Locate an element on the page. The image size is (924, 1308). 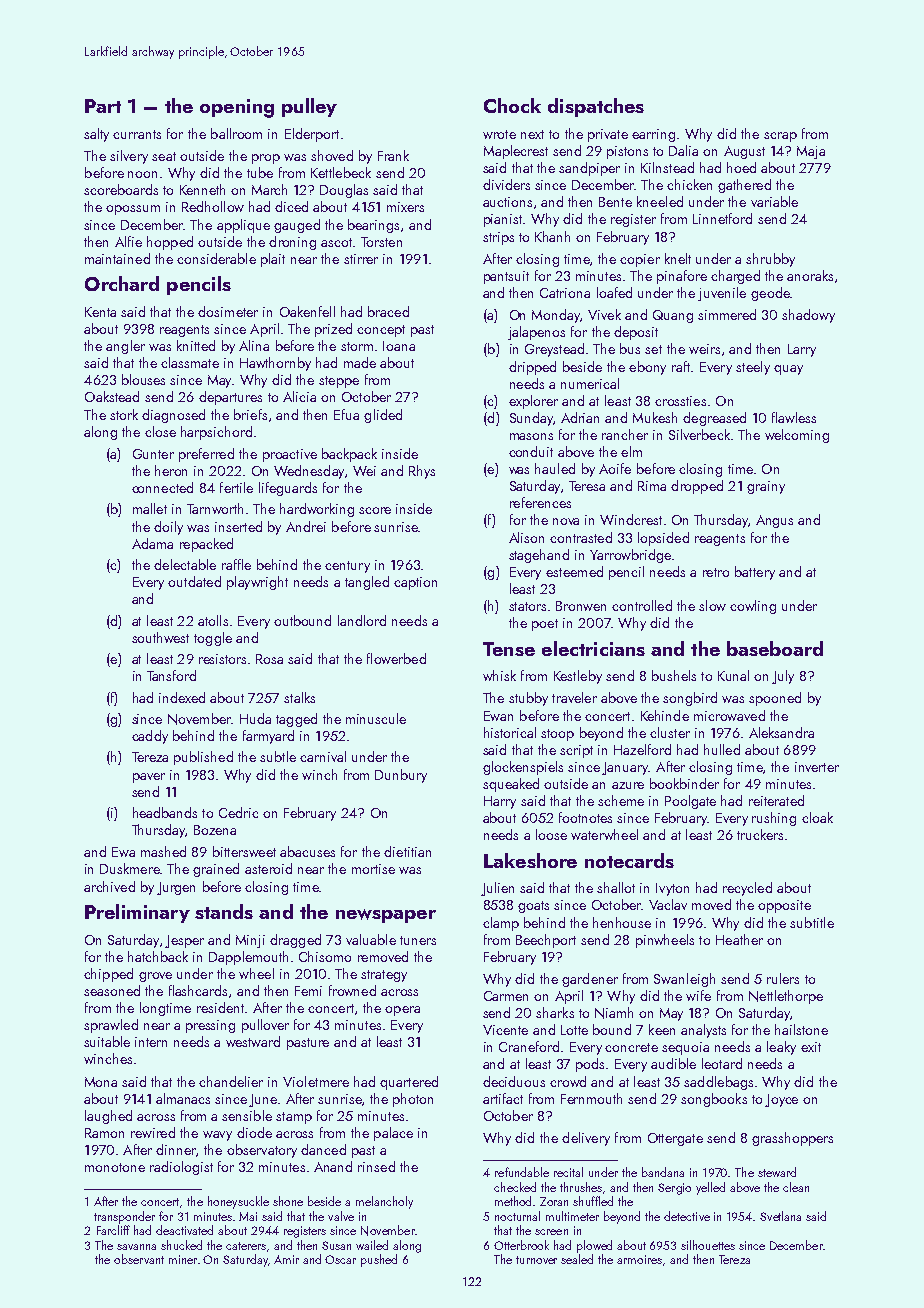
kneeled is located at coordinates (660, 201).
